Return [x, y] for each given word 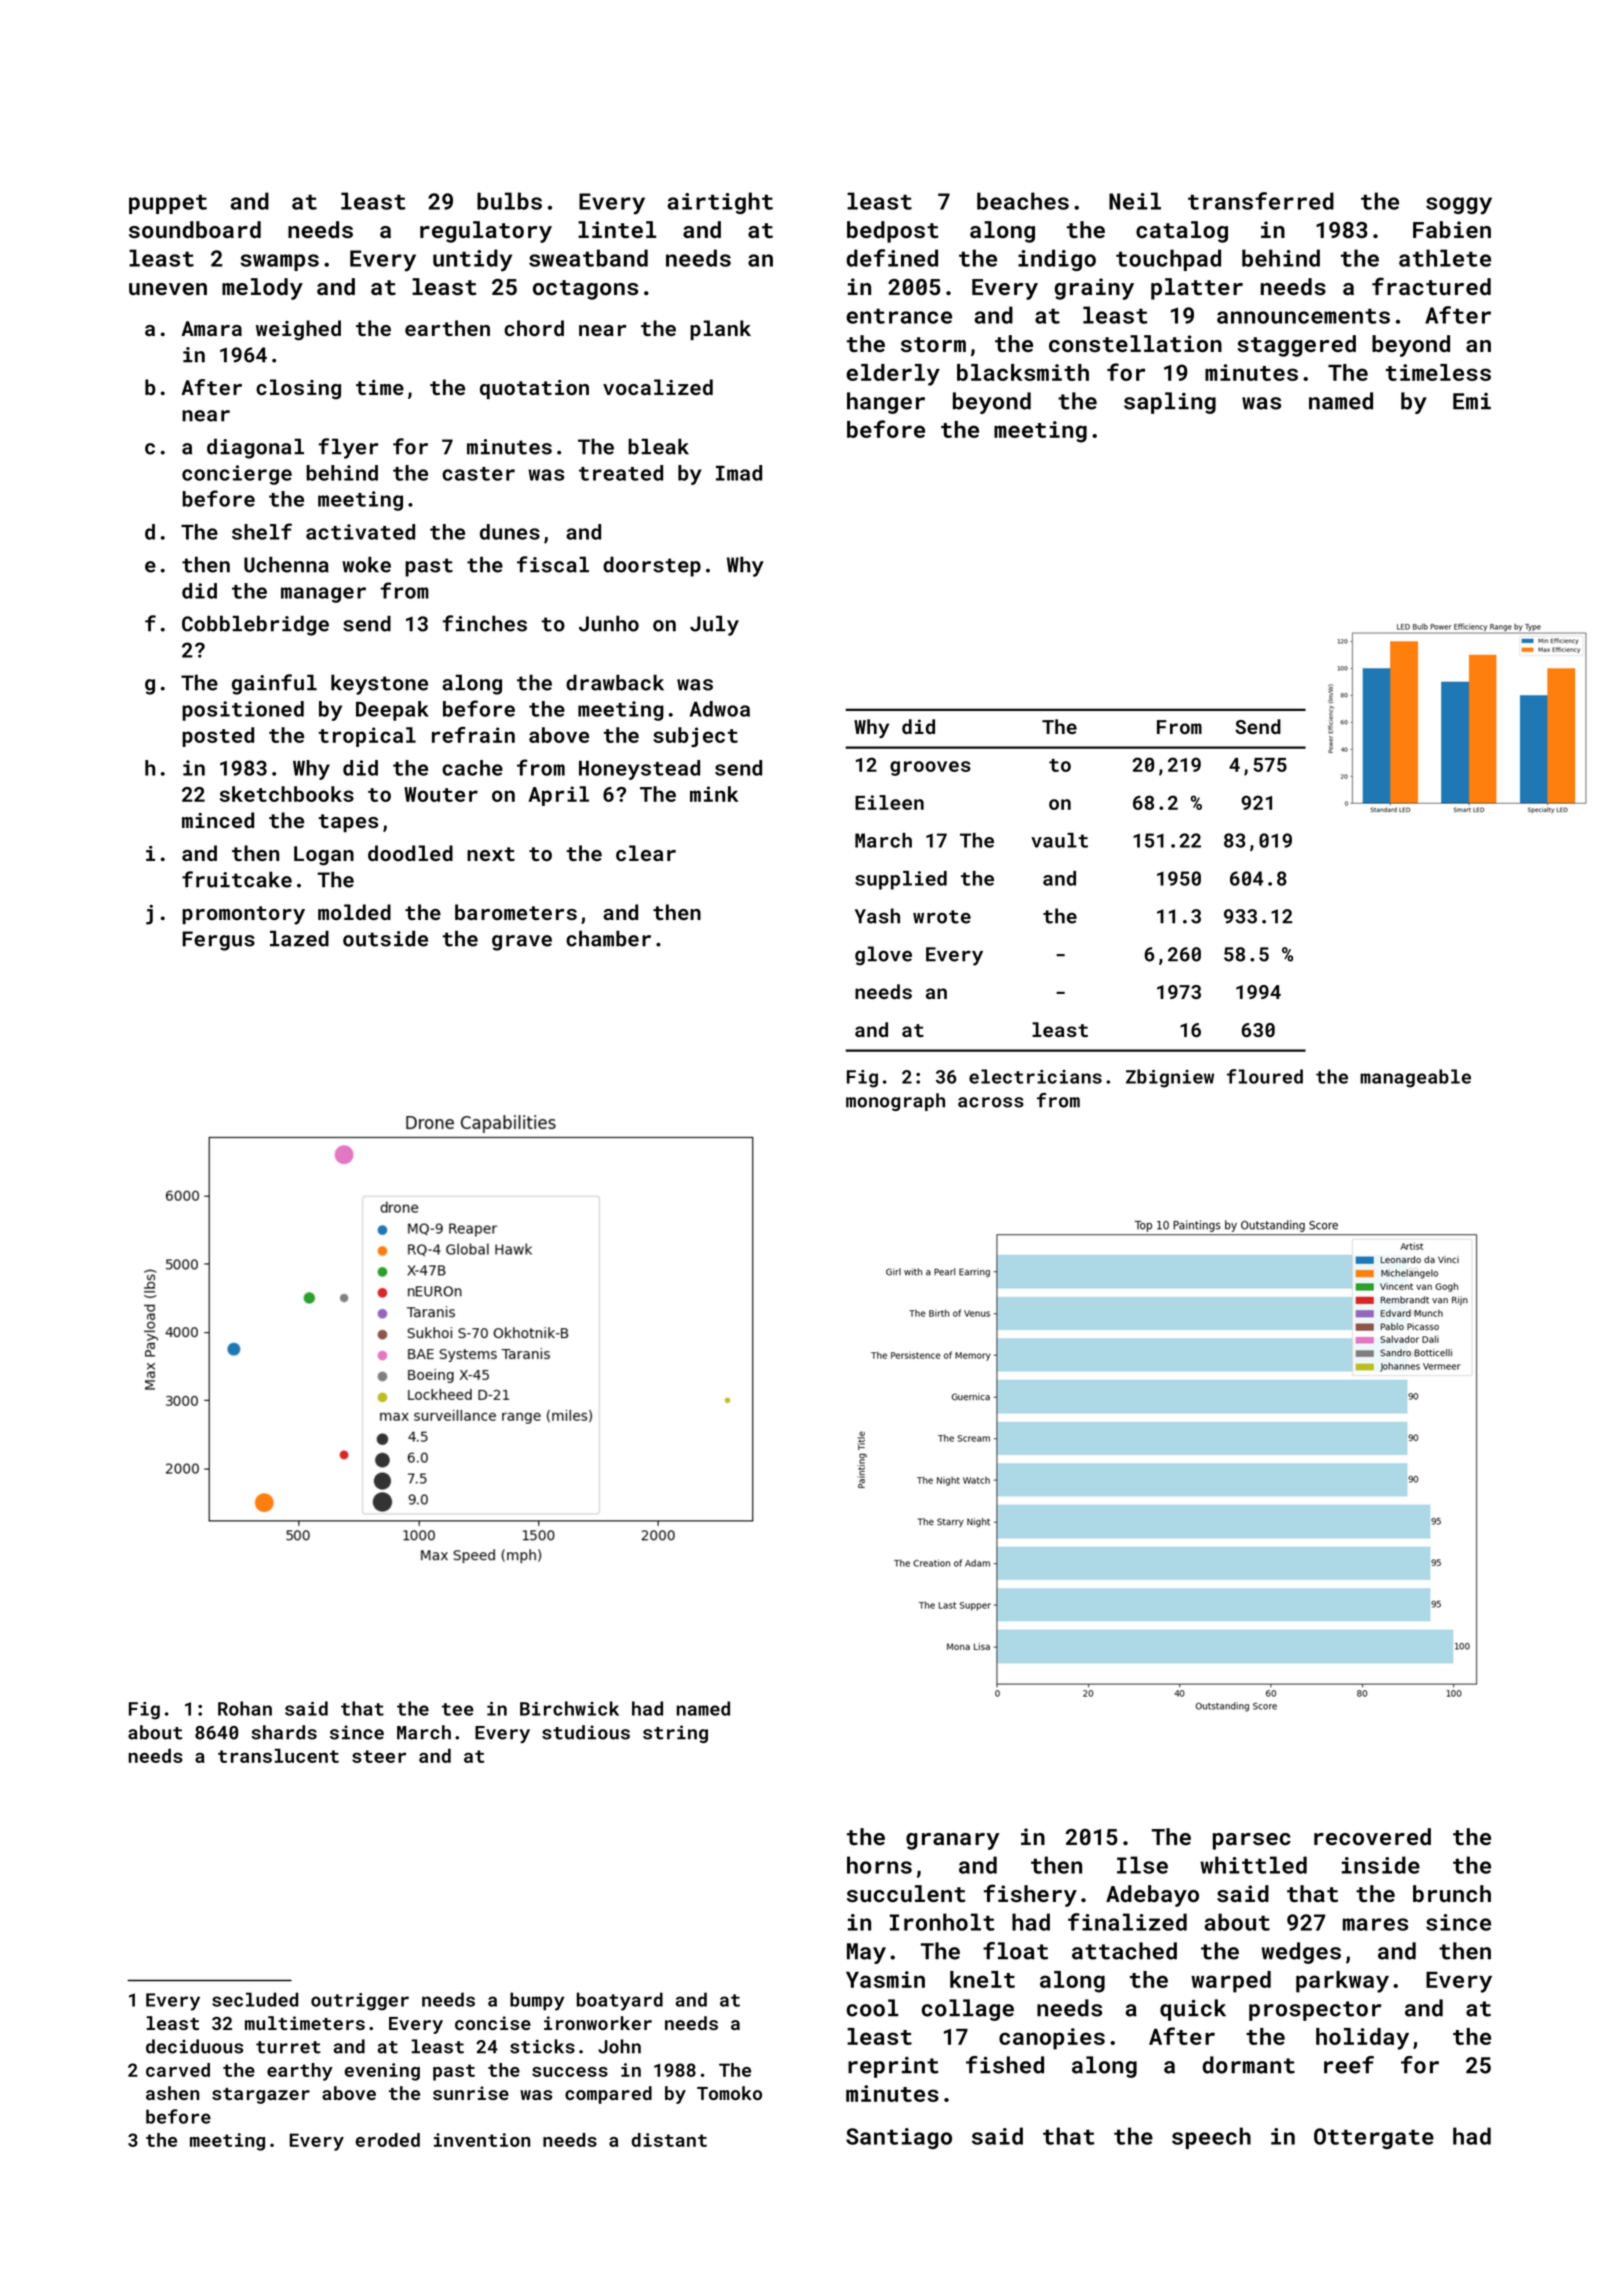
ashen [172, 2093]
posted [218, 737]
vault [1059, 840]
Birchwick [569, 1708]
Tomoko [729, 2093]
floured [1265, 1076]
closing [298, 389]
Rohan [245, 1708]
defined [892, 258]
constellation [1135, 343]
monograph [895, 1102]
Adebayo [1152, 1896]
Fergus [218, 941]
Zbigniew [1170, 1078]
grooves [930, 768]
